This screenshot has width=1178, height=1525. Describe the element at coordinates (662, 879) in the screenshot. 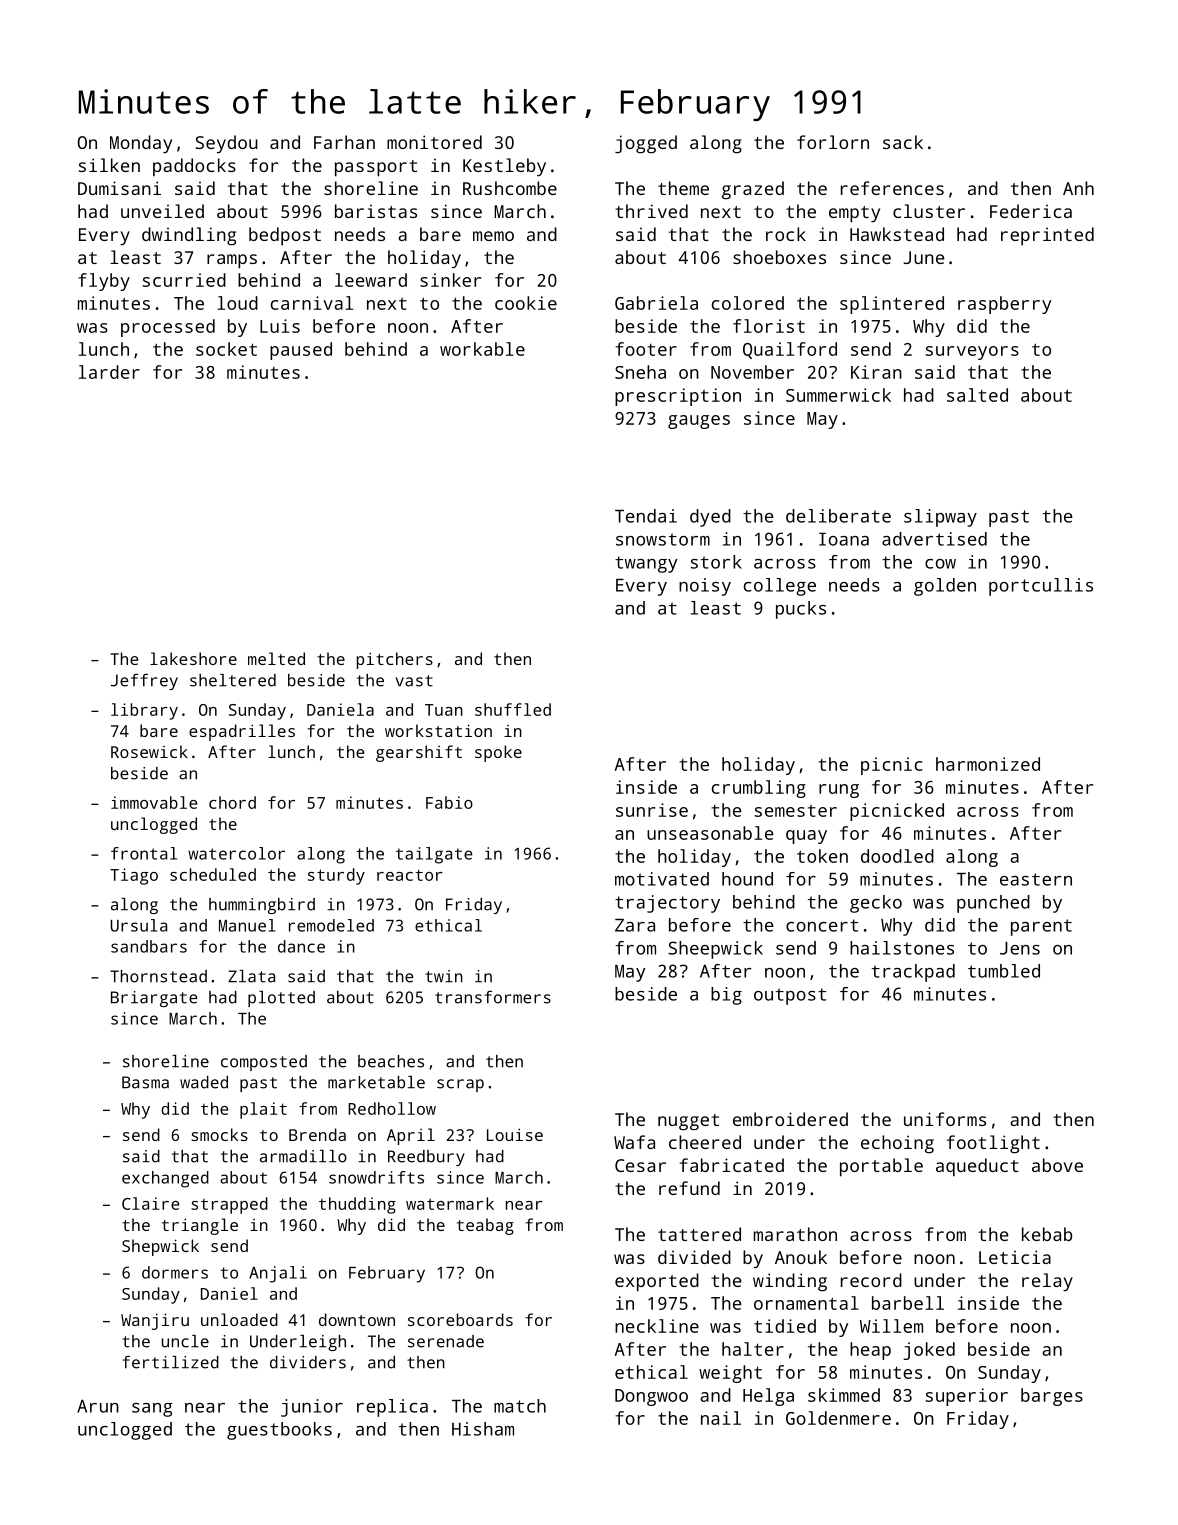

I see `motivated` at that location.
